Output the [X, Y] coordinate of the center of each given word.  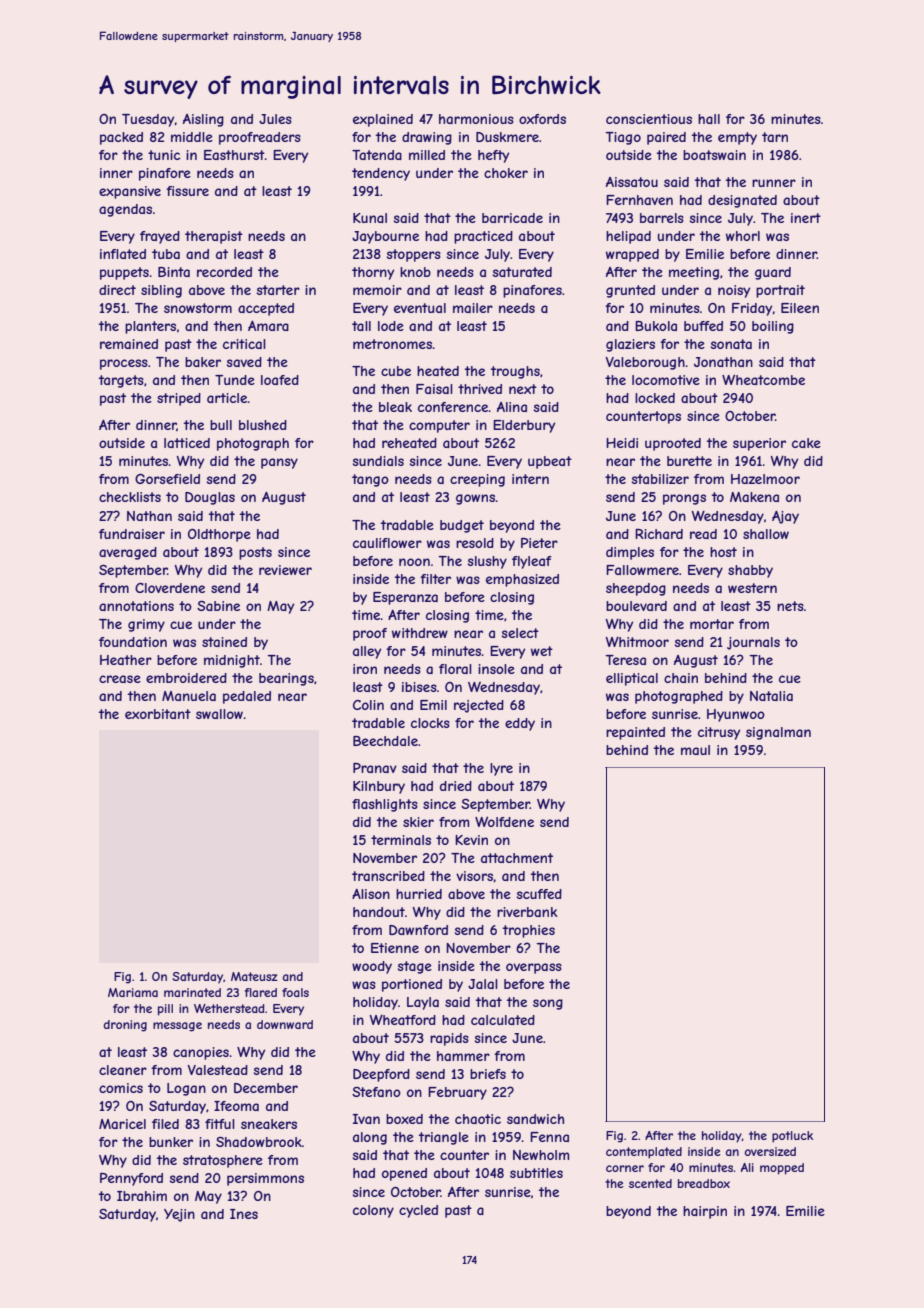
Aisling [203, 120]
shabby [750, 571]
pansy [279, 463]
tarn [775, 137]
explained [383, 120]
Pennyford [131, 1179]
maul [695, 750]
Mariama [133, 992]
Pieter [539, 543]
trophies [529, 931]
